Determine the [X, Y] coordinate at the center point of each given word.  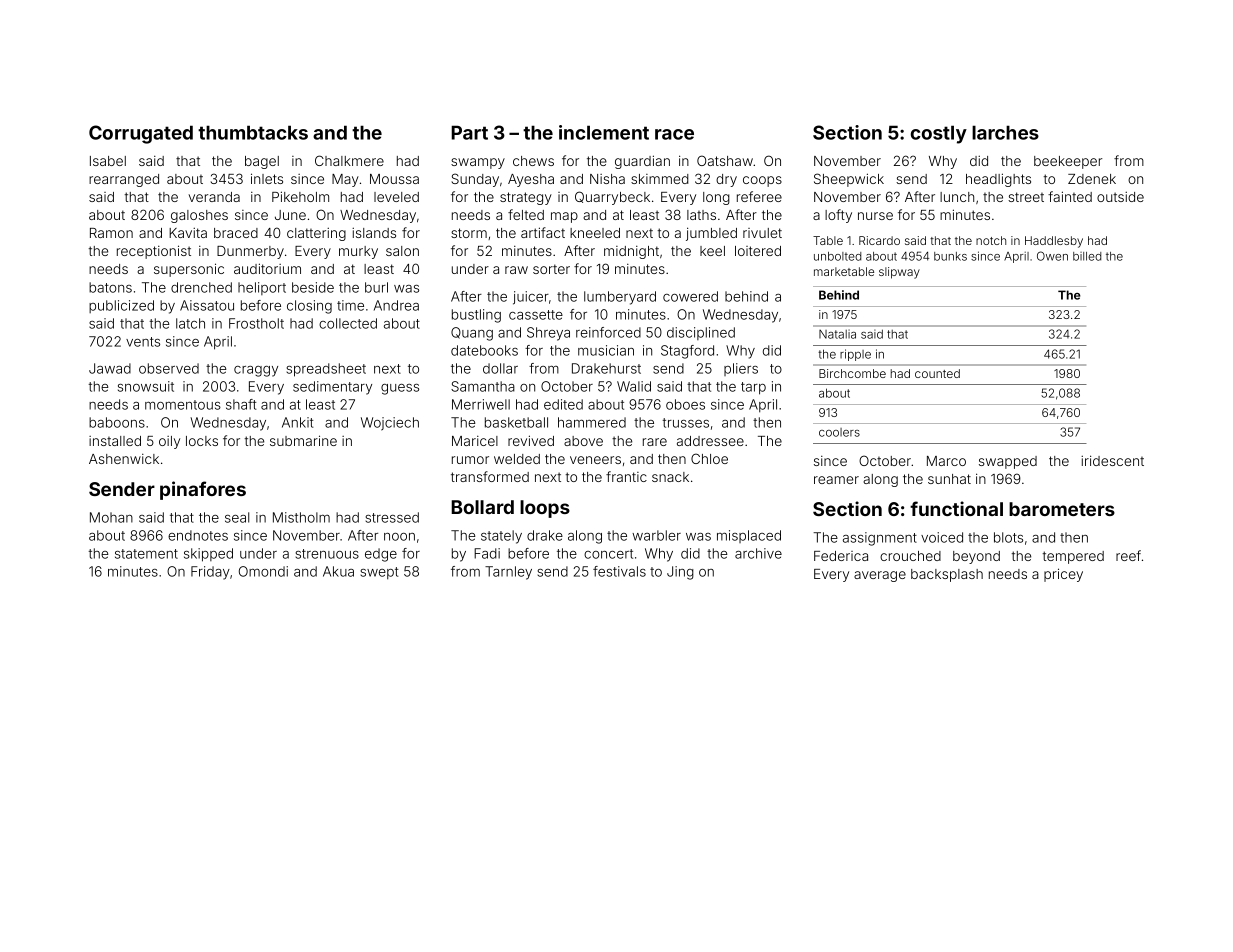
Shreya [548, 334]
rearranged [124, 180]
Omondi [263, 571]
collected [348, 323]
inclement [604, 132]
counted [937, 373]
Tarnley [508, 573]
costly [939, 134]
